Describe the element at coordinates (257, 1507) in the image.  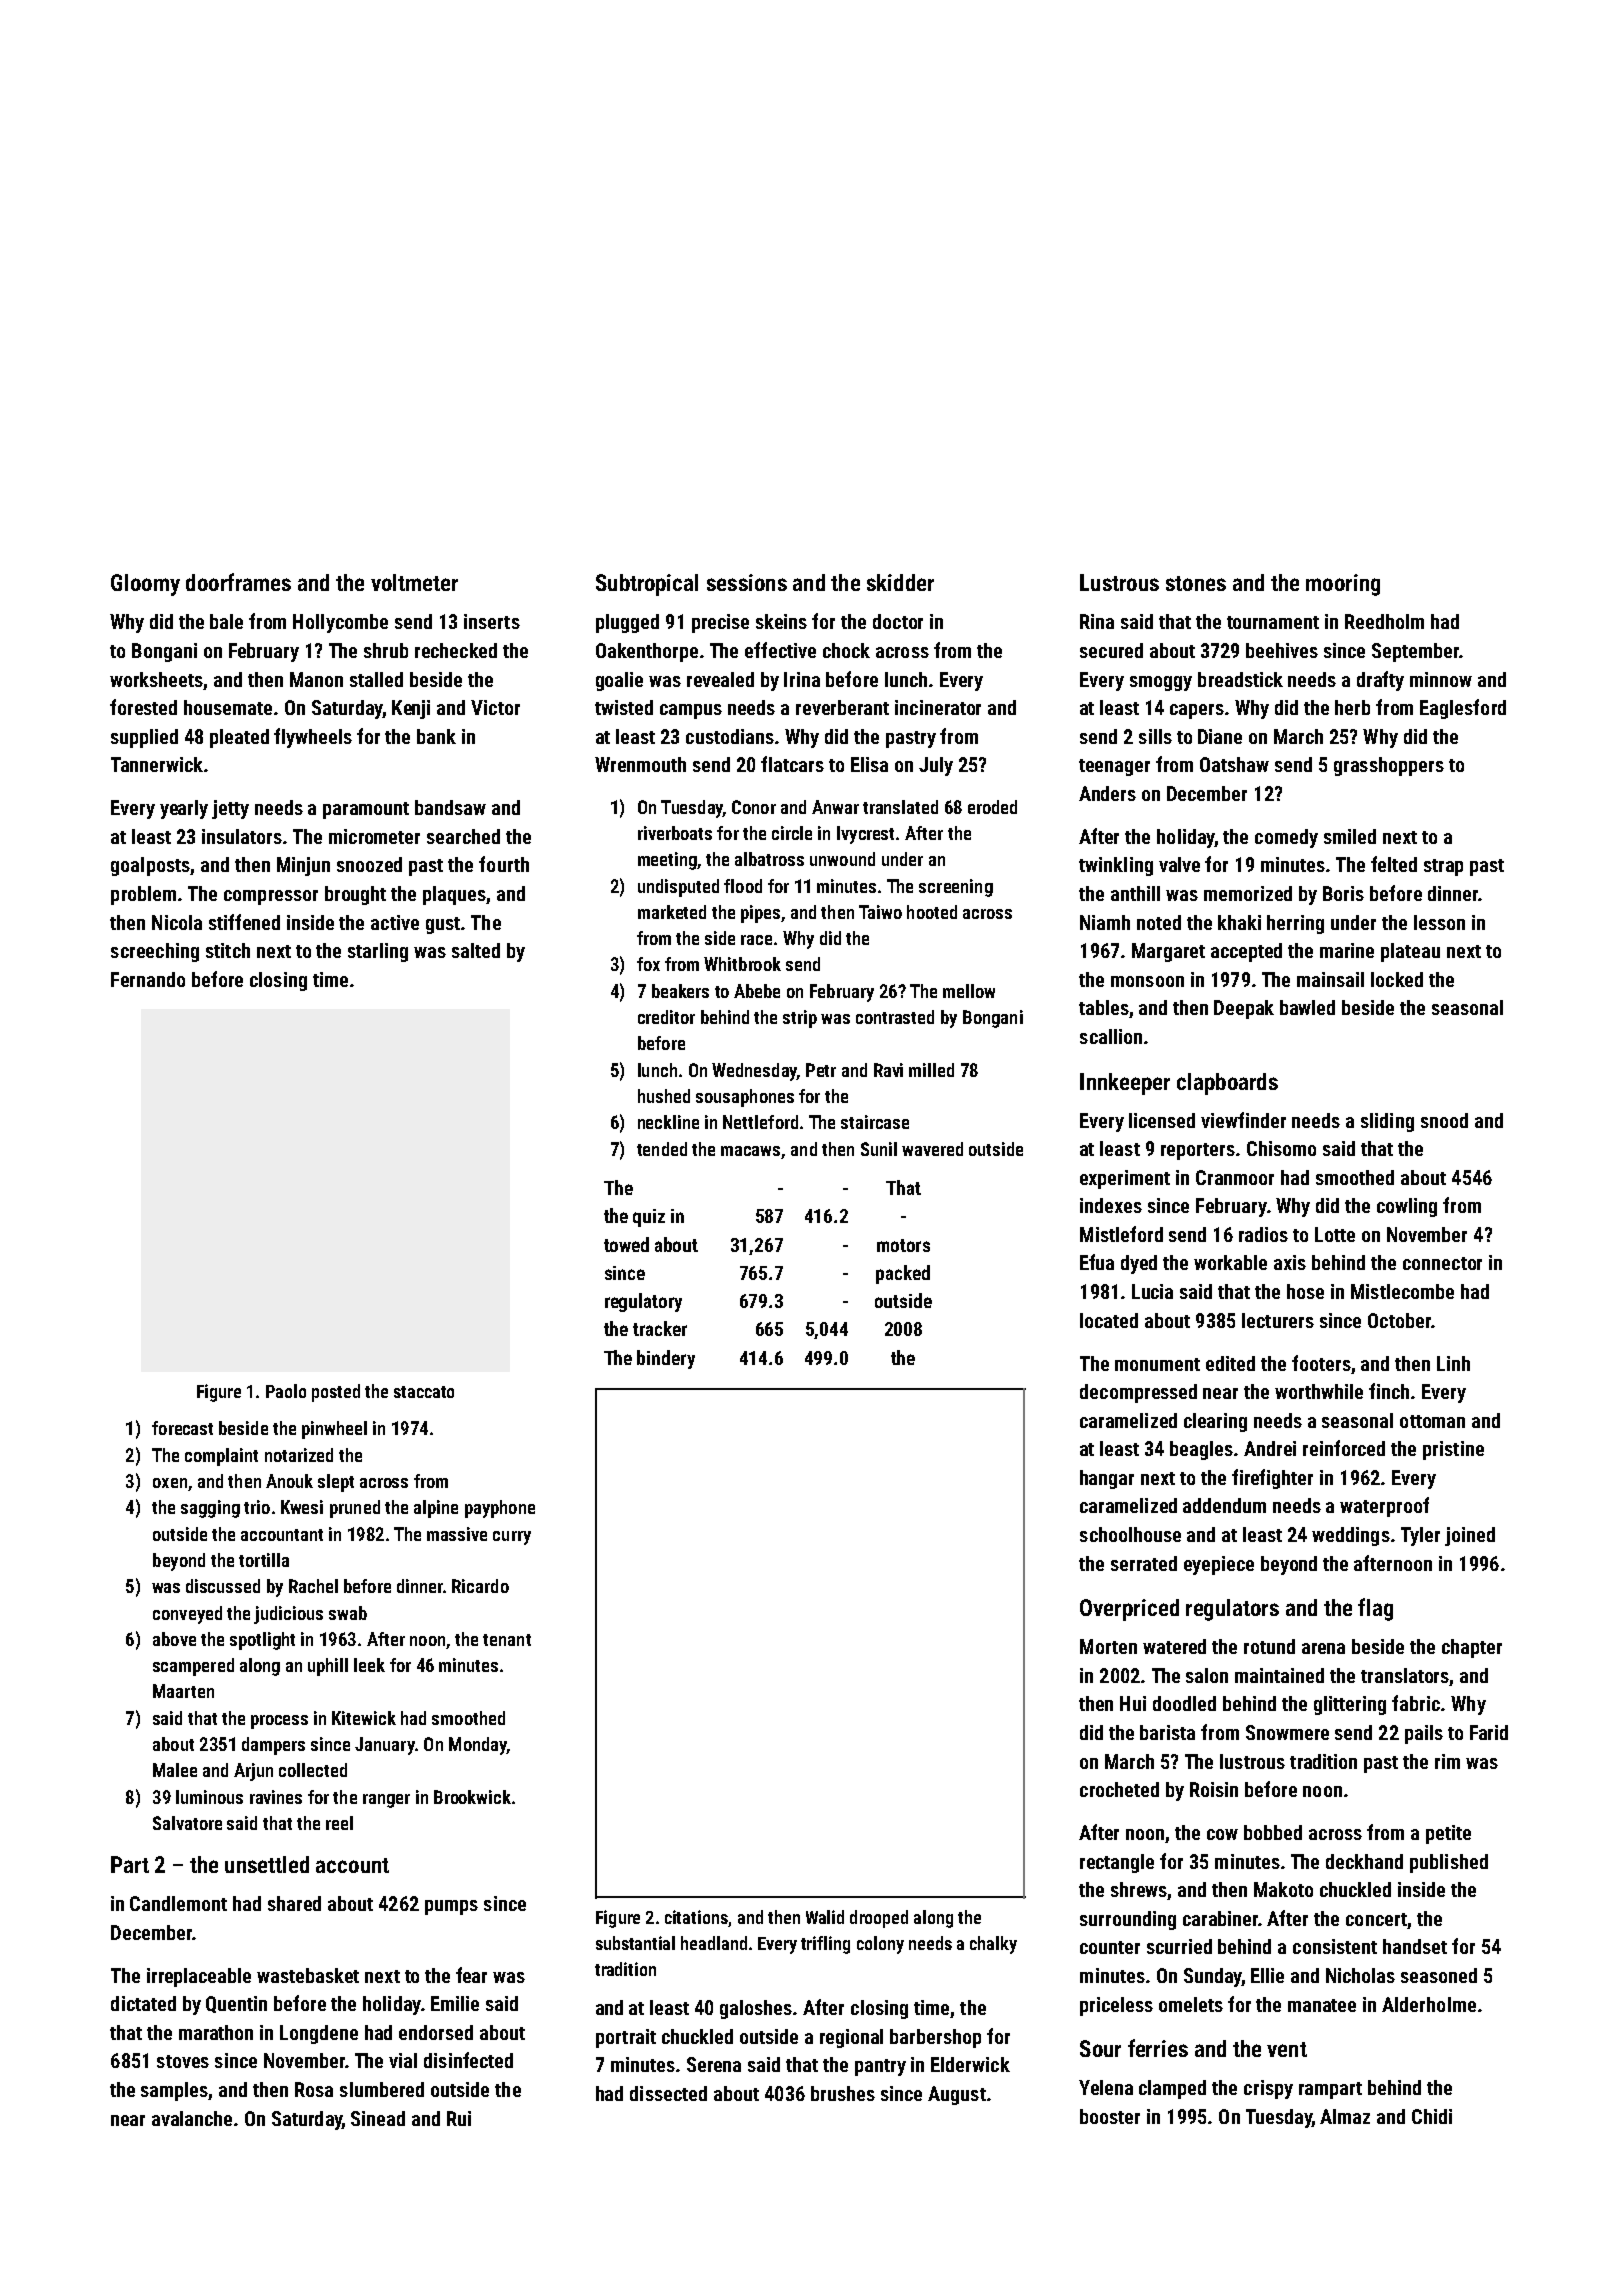
I see `trio` at that location.
